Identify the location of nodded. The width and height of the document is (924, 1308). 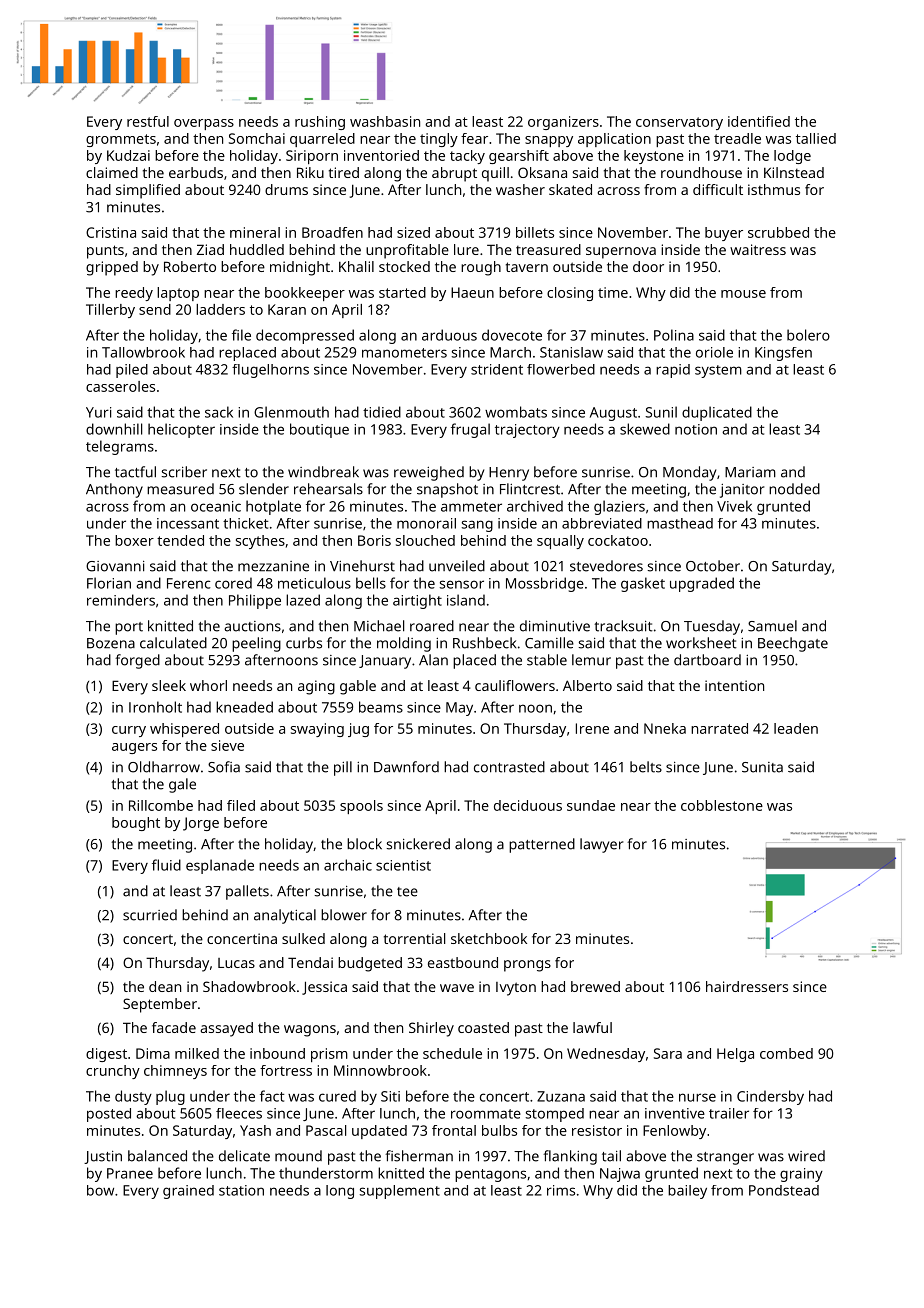
(794, 489).
